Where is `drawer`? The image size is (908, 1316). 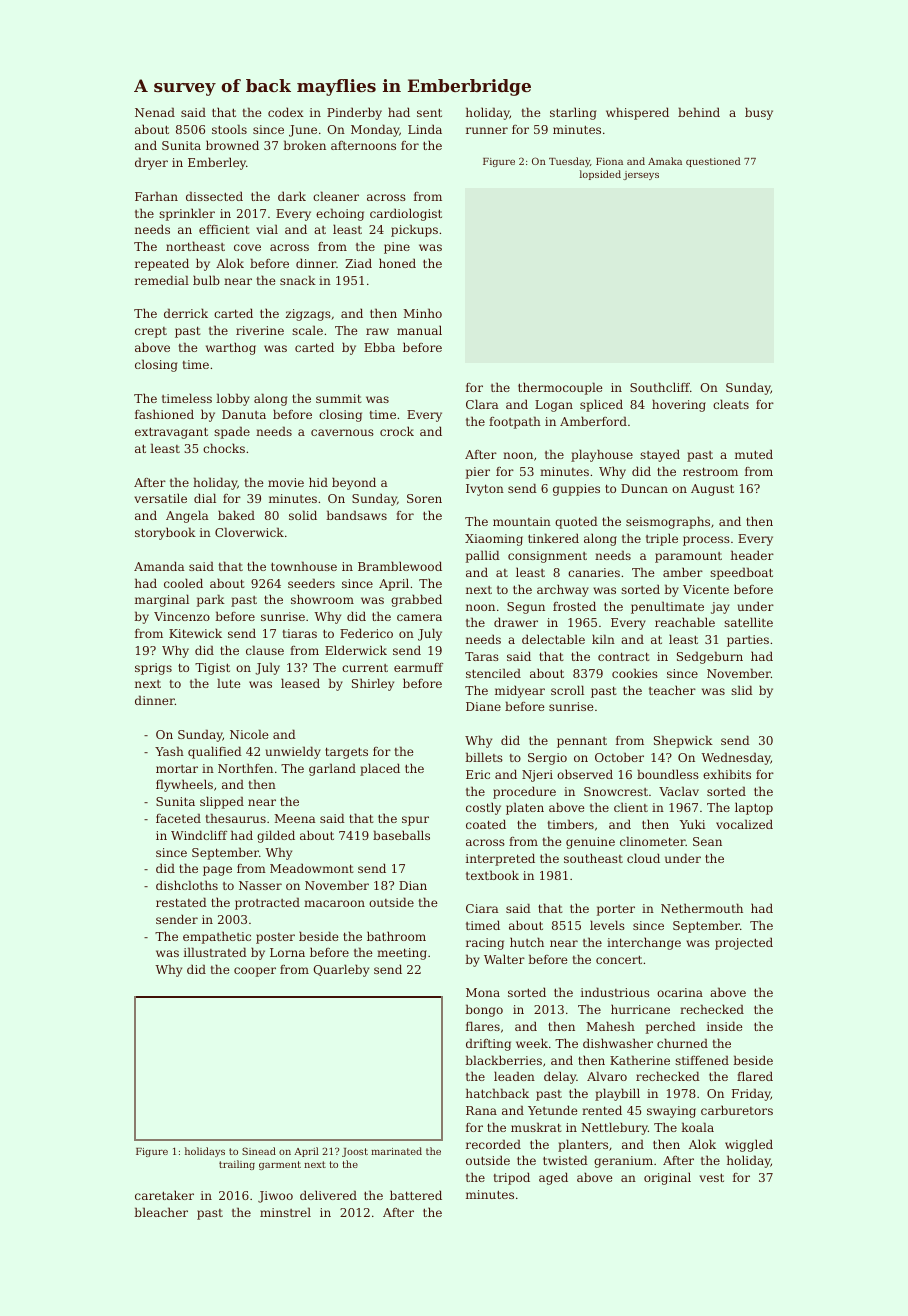 drawer is located at coordinates (516, 622).
